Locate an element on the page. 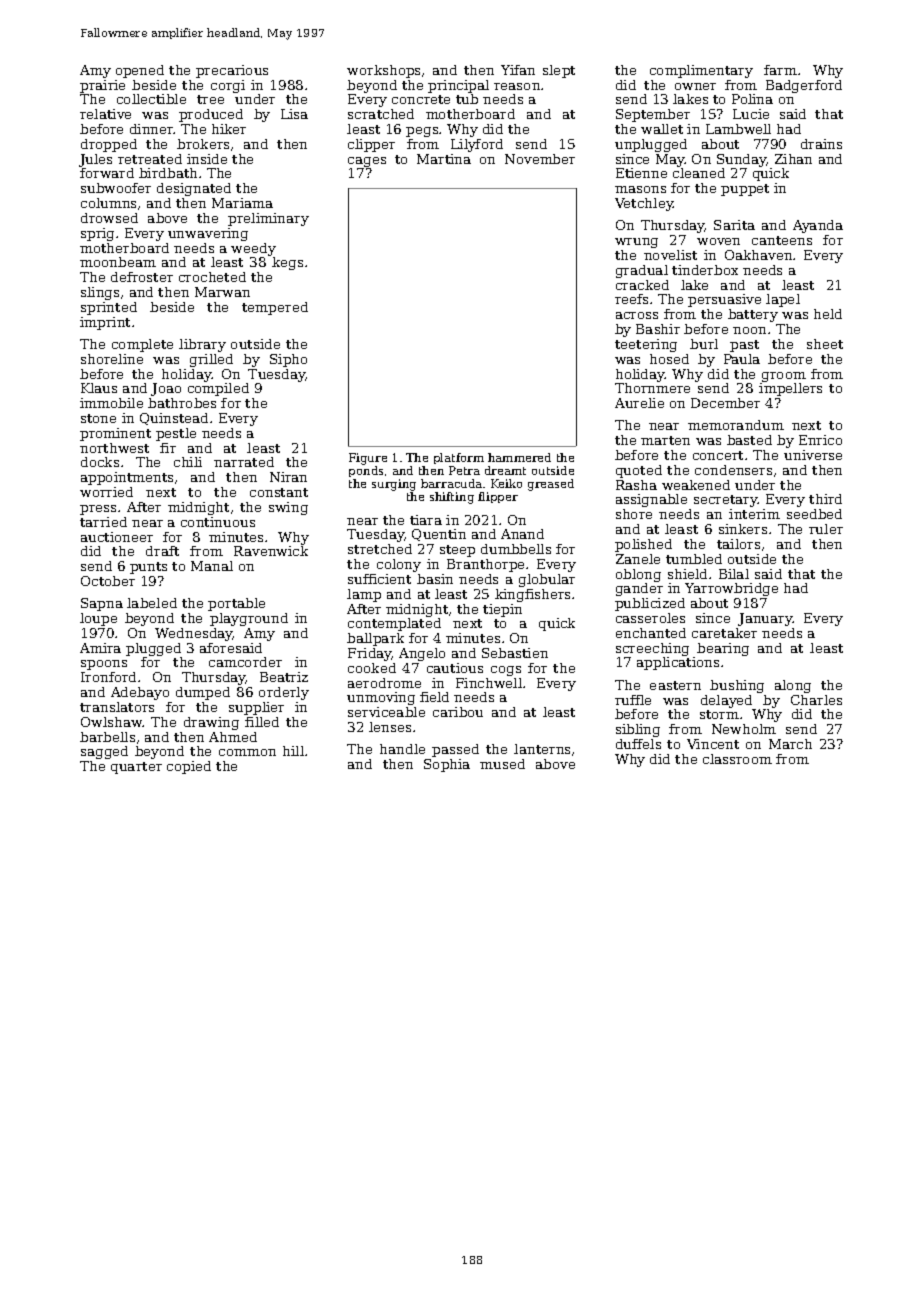 The height and width of the document is (1308, 924). basin is located at coordinates (435, 579).
